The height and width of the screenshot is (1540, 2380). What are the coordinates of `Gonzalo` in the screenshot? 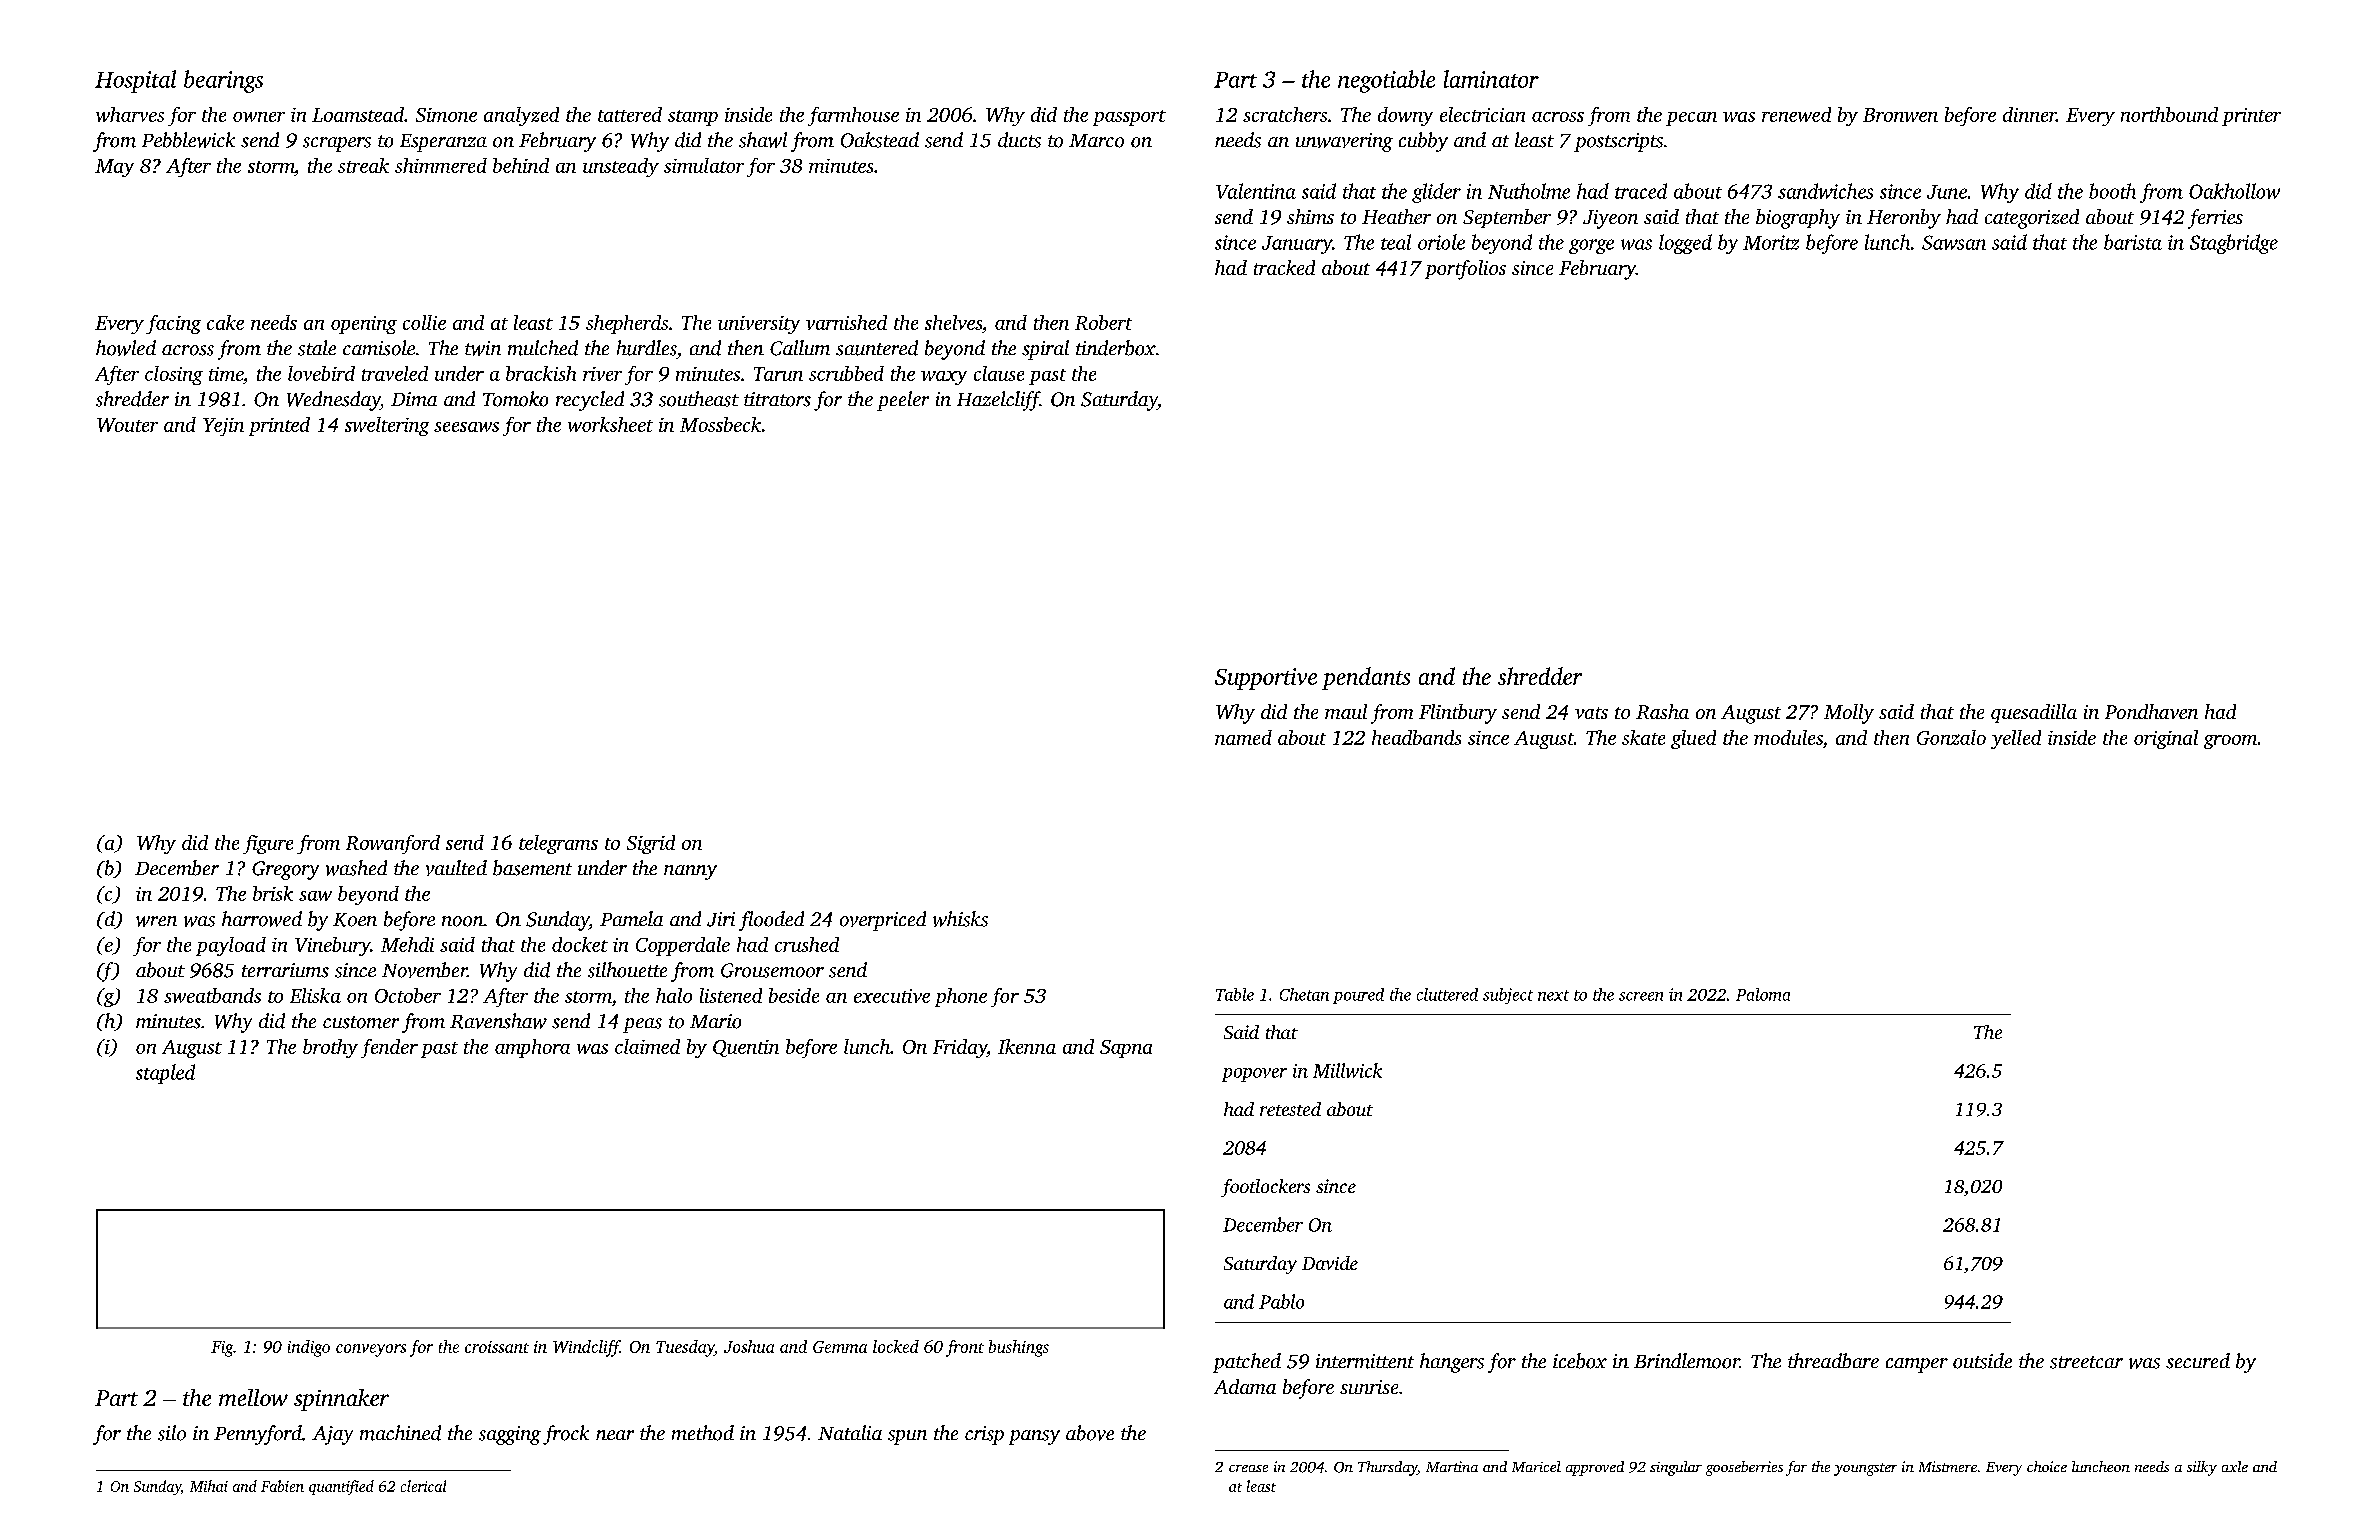 It's located at (1951, 737).
